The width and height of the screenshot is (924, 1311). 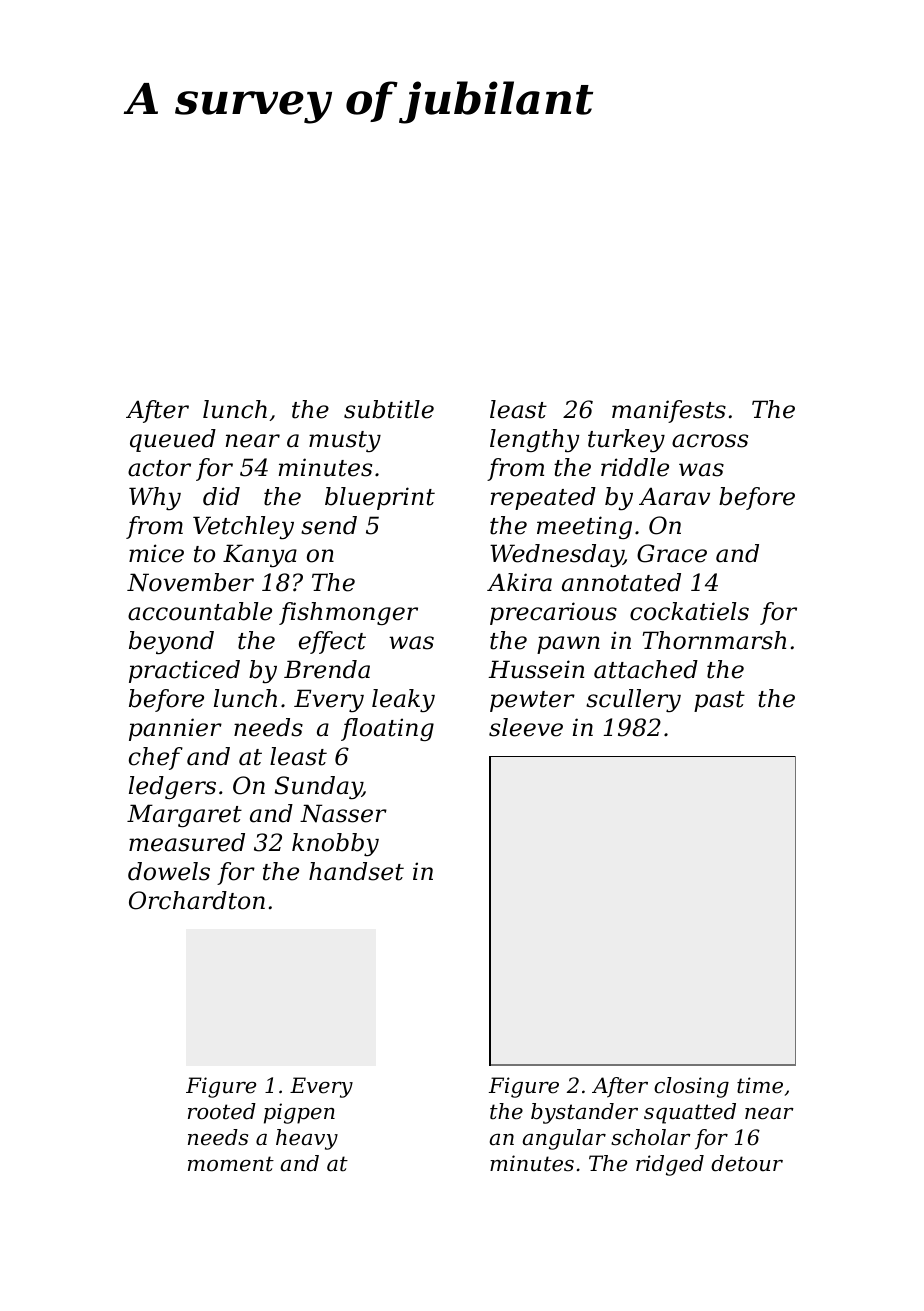 What do you see at coordinates (672, 553) in the screenshot?
I see `Grace` at bounding box center [672, 553].
